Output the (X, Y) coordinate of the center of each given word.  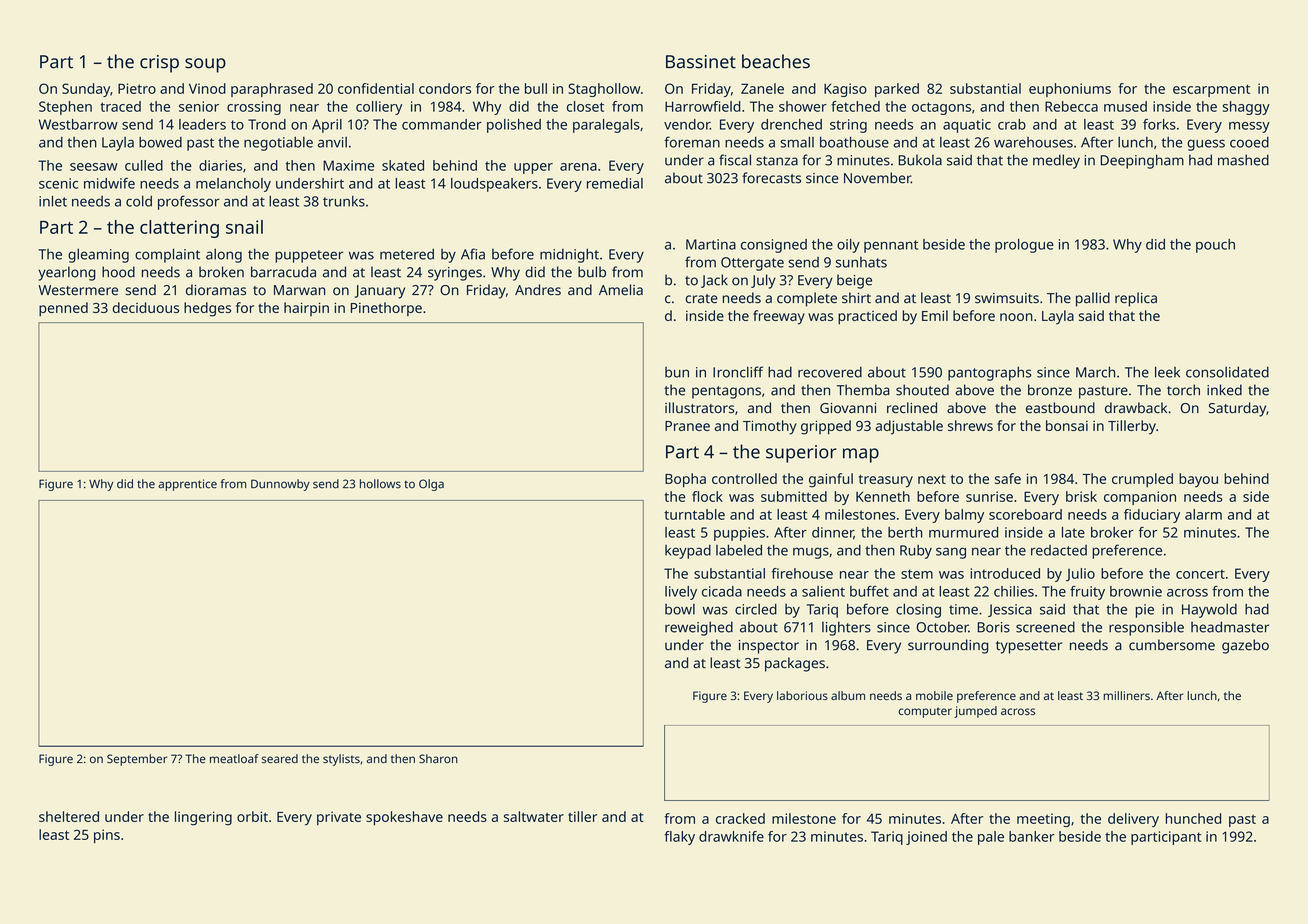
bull (536, 88)
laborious (802, 695)
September (137, 760)
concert (1200, 574)
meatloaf (234, 759)
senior (199, 106)
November (877, 178)
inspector (769, 647)
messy (1249, 127)
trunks (344, 201)
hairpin (306, 309)
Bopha (685, 480)
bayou (1198, 480)
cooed (1249, 142)
